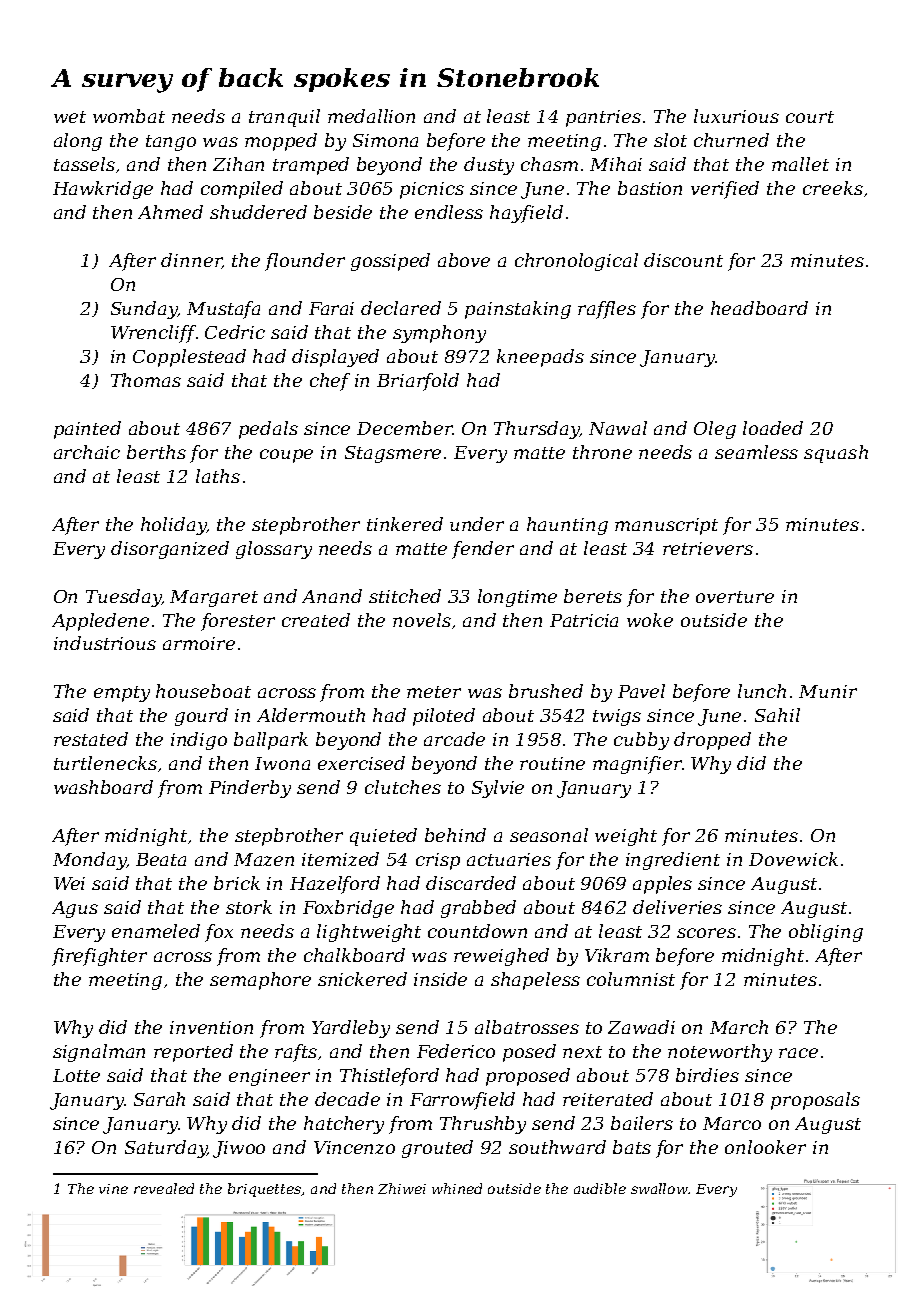  I want to click on luxurious, so click(736, 116).
